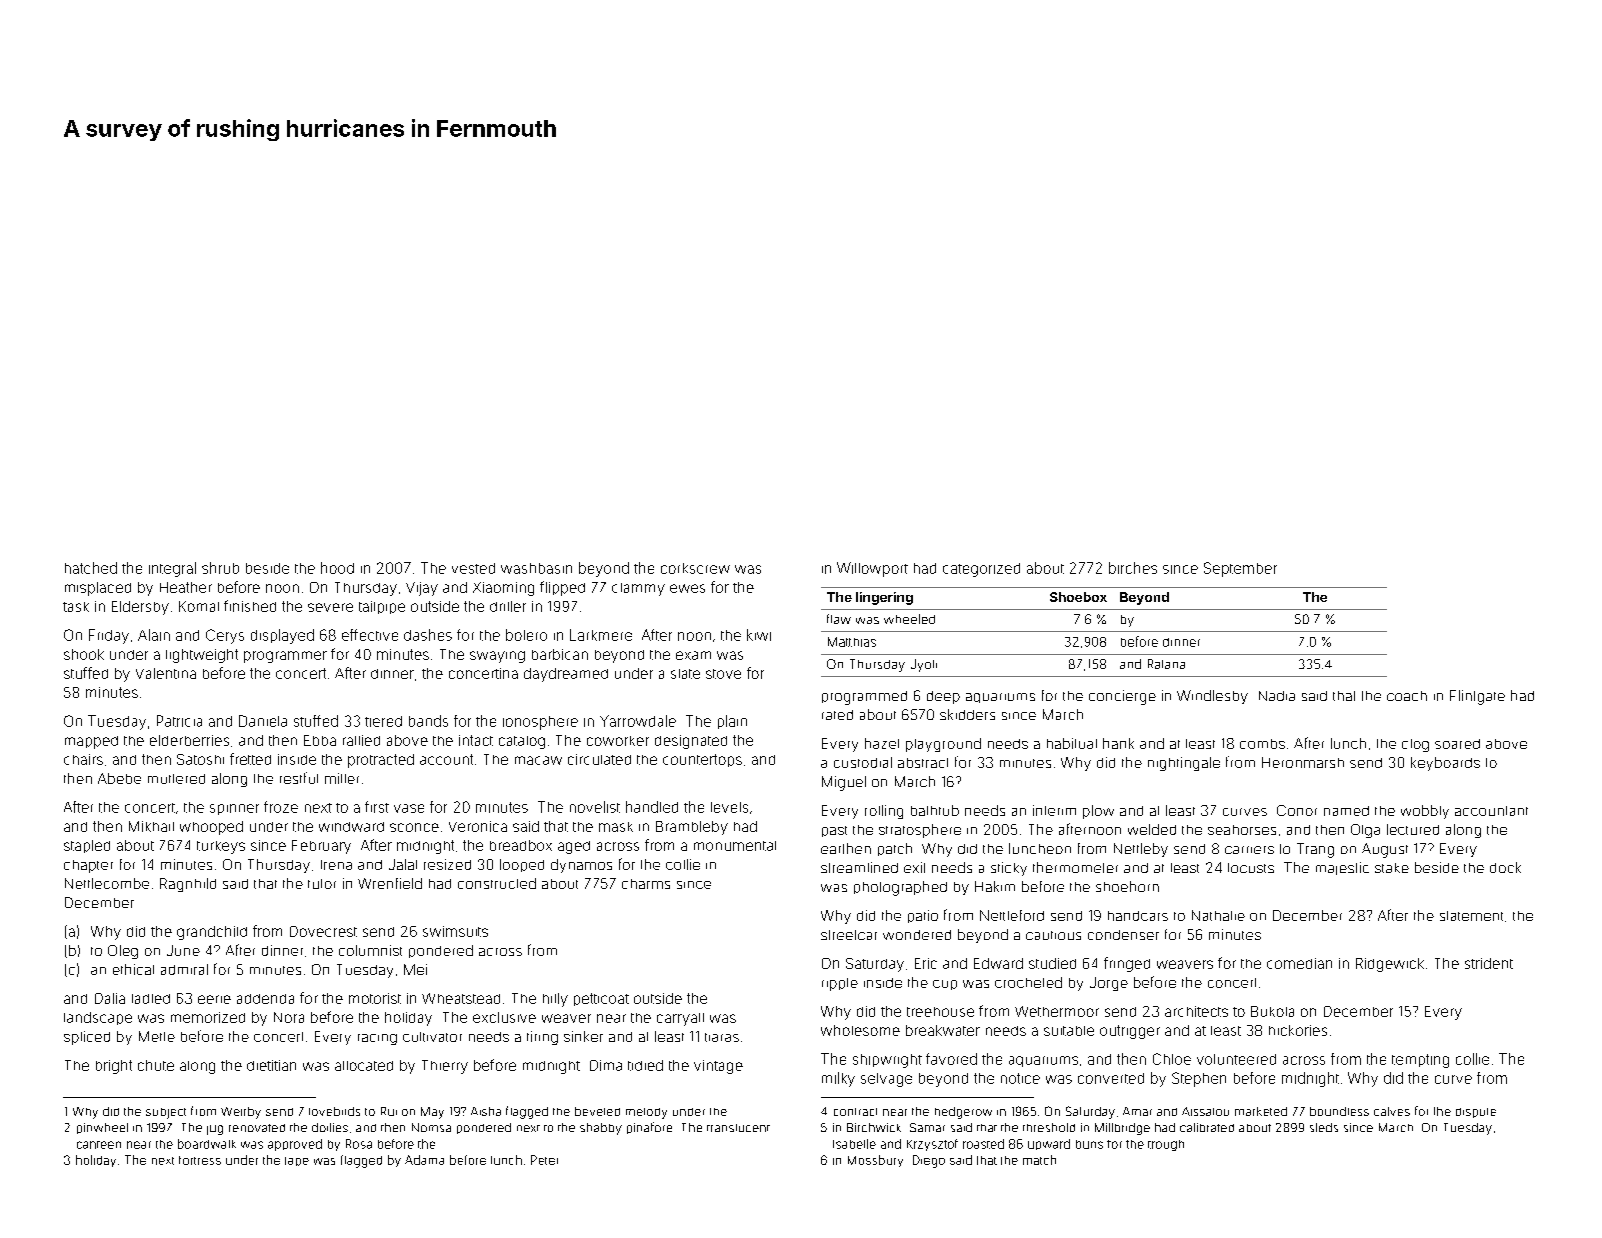 The height and width of the screenshot is (1238, 1602). I want to click on streetcar, so click(849, 935).
